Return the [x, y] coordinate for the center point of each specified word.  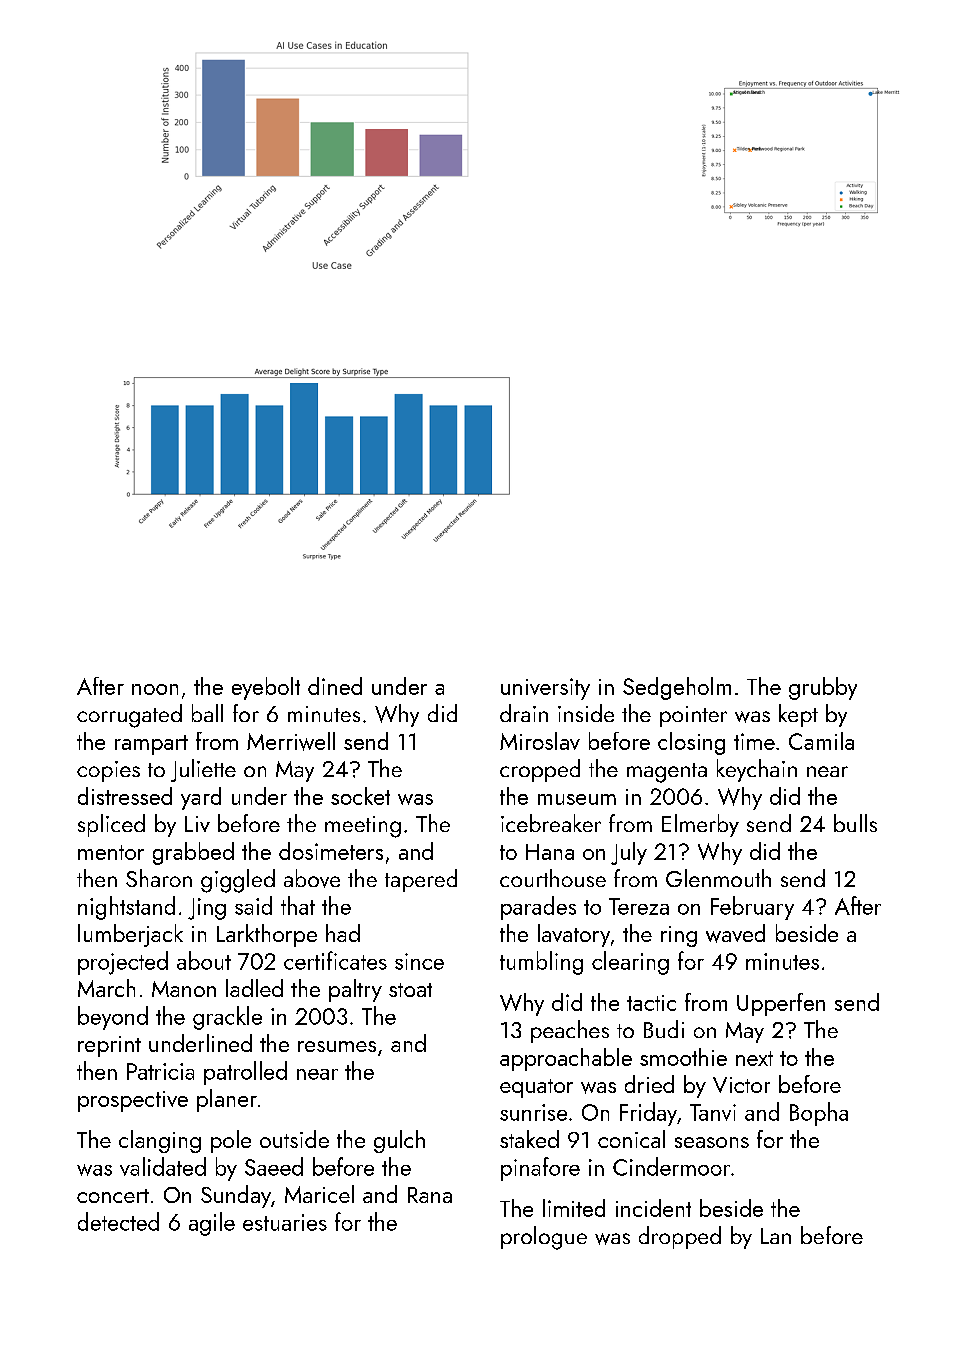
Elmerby [700, 825]
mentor [111, 852]
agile [212, 1224]
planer [227, 1100]
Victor [741, 1085]
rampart [151, 745]
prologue [544, 1238]
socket [360, 796]
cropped [540, 770]
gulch [399, 1141]
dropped [680, 1237]
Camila [821, 741]
